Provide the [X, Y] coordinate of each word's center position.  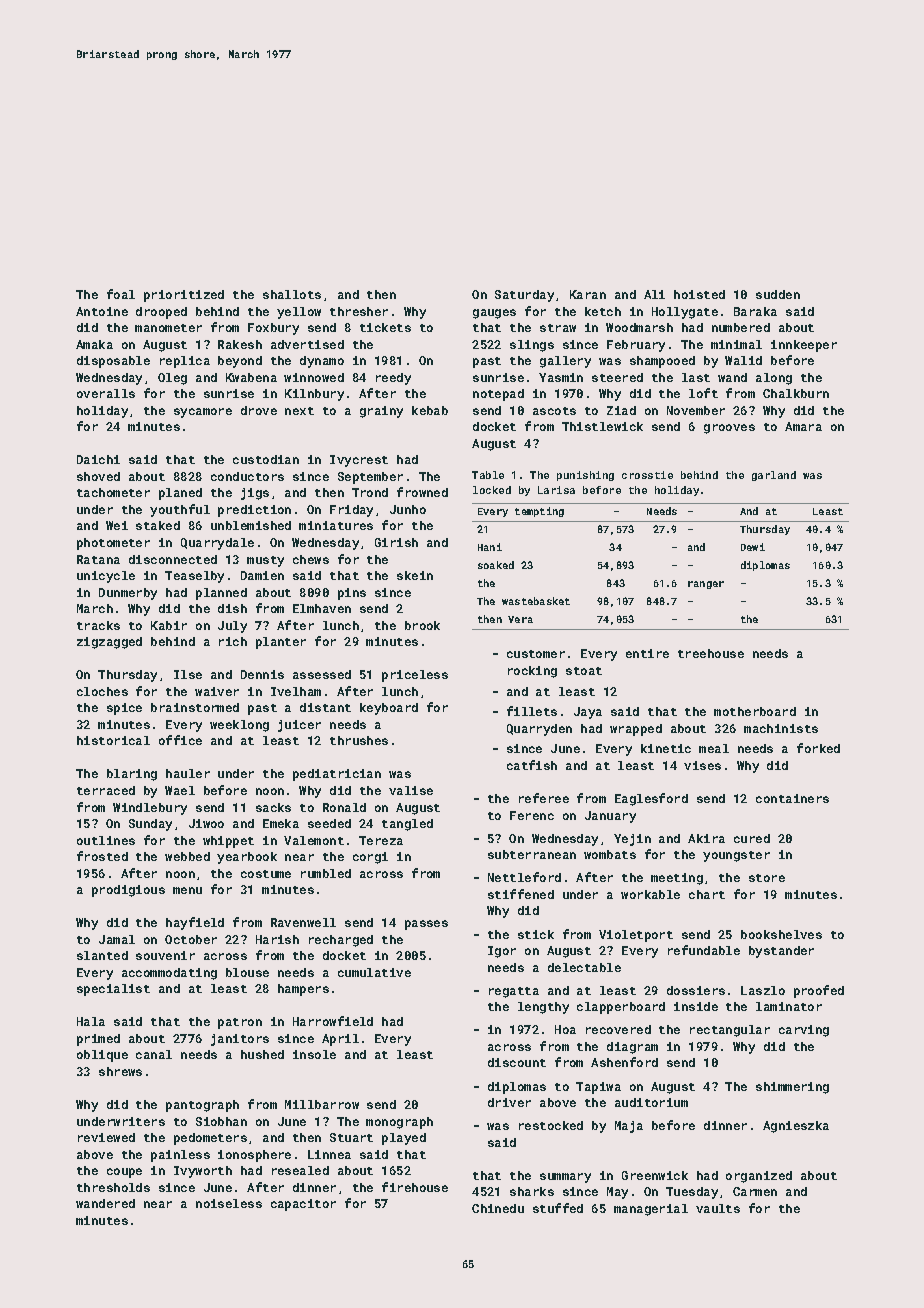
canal [154, 1054]
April [340, 1040]
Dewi [753, 547]
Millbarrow [322, 1104]
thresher [359, 311]
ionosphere [254, 1156]
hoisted [699, 294]
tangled [407, 825]
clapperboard [621, 1008]
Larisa [556, 490]
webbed [187, 856]
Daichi [98, 459]
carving [804, 1031]
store [767, 878]
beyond [240, 362]
